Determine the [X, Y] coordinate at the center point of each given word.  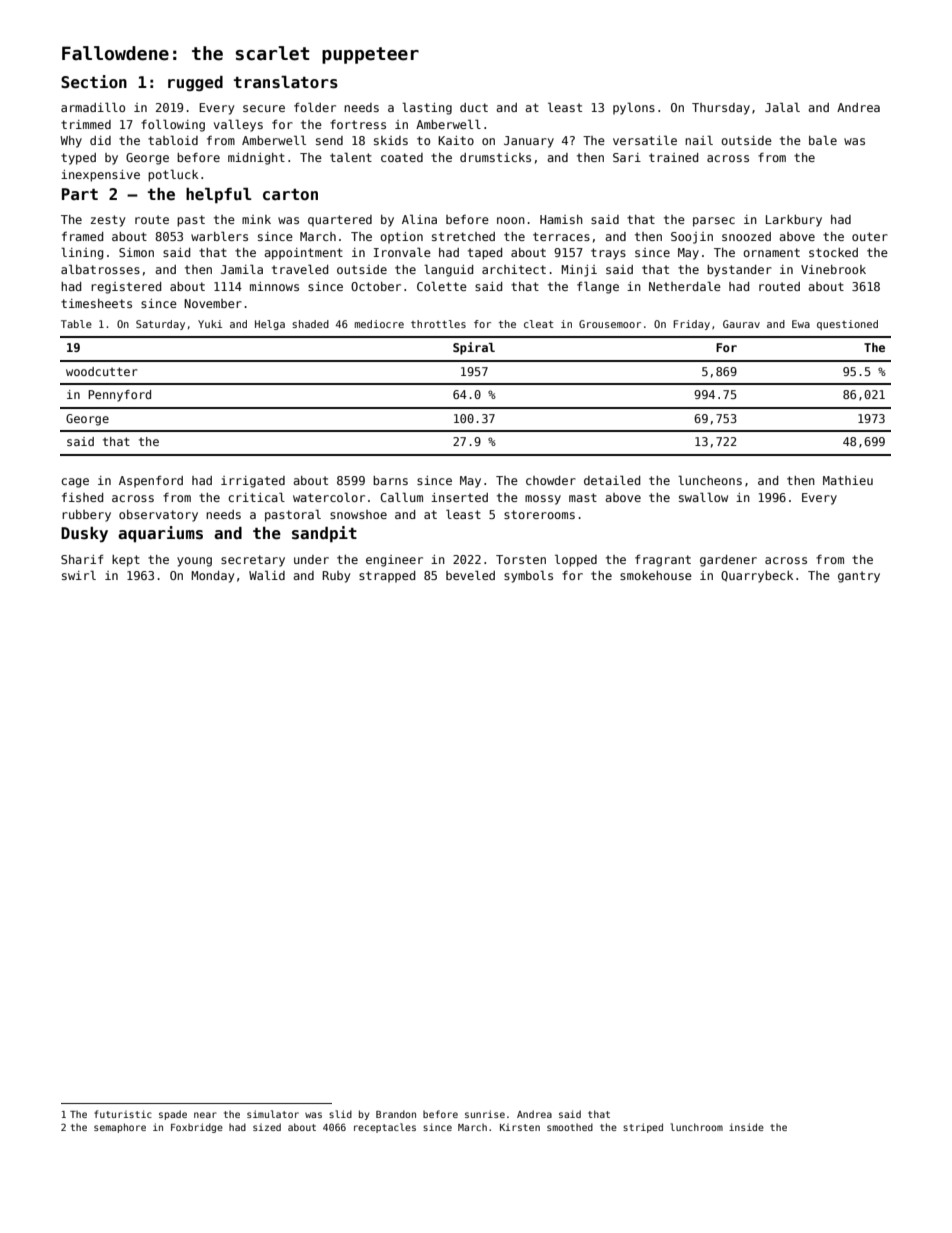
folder [315, 107]
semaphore [120, 1128]
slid [340, 1114]
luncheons [710, 480]
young [194, 562]
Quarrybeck [757, 577]
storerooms [539, 514]
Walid [267, 575]
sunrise [485, 1114]
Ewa [801, 324]
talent [351, 157]
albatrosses [100, 269]
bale [823, 140]
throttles [438, 324]
